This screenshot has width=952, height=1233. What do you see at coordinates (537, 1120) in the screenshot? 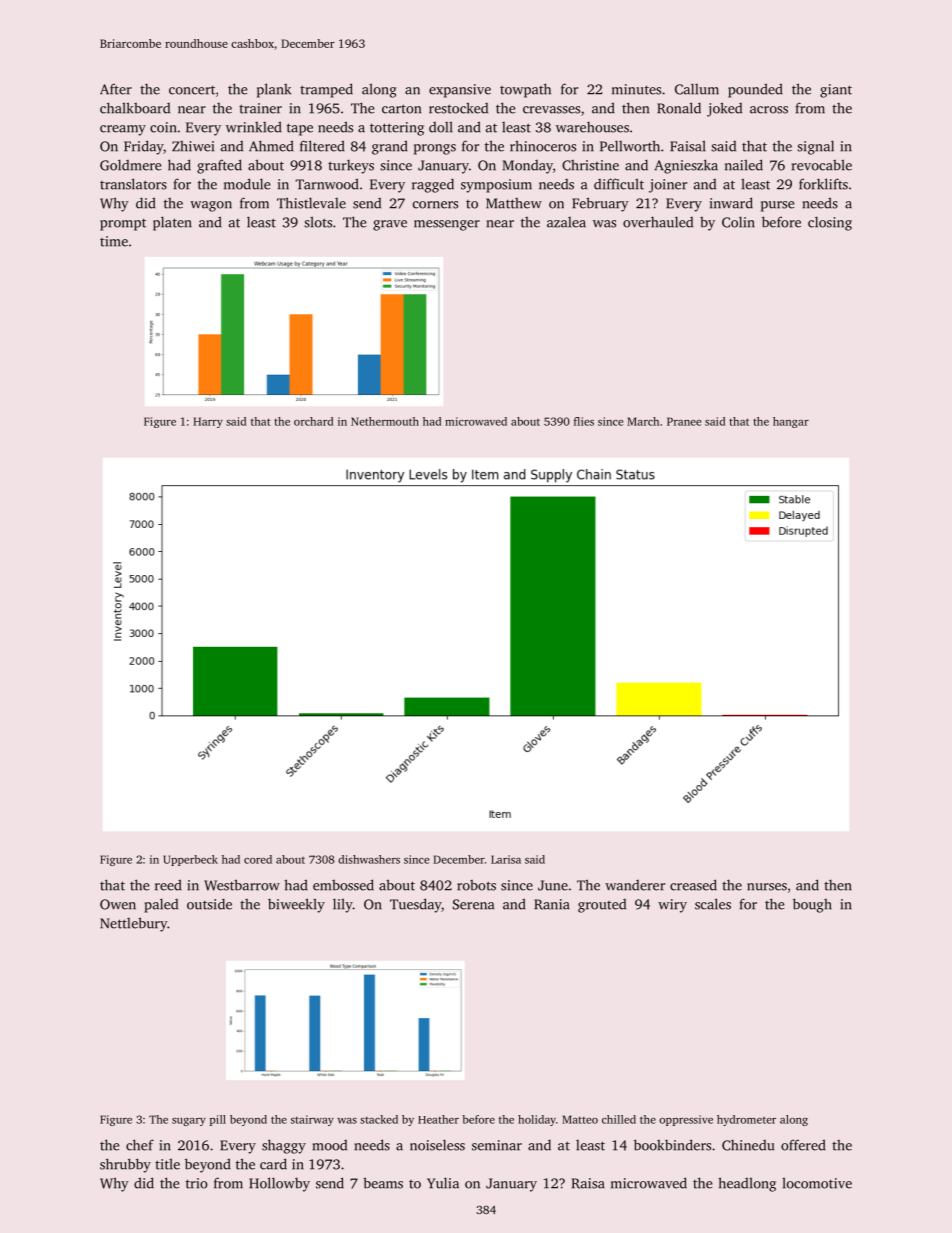
I see `holiday` at bounding box center [537, 1120].
